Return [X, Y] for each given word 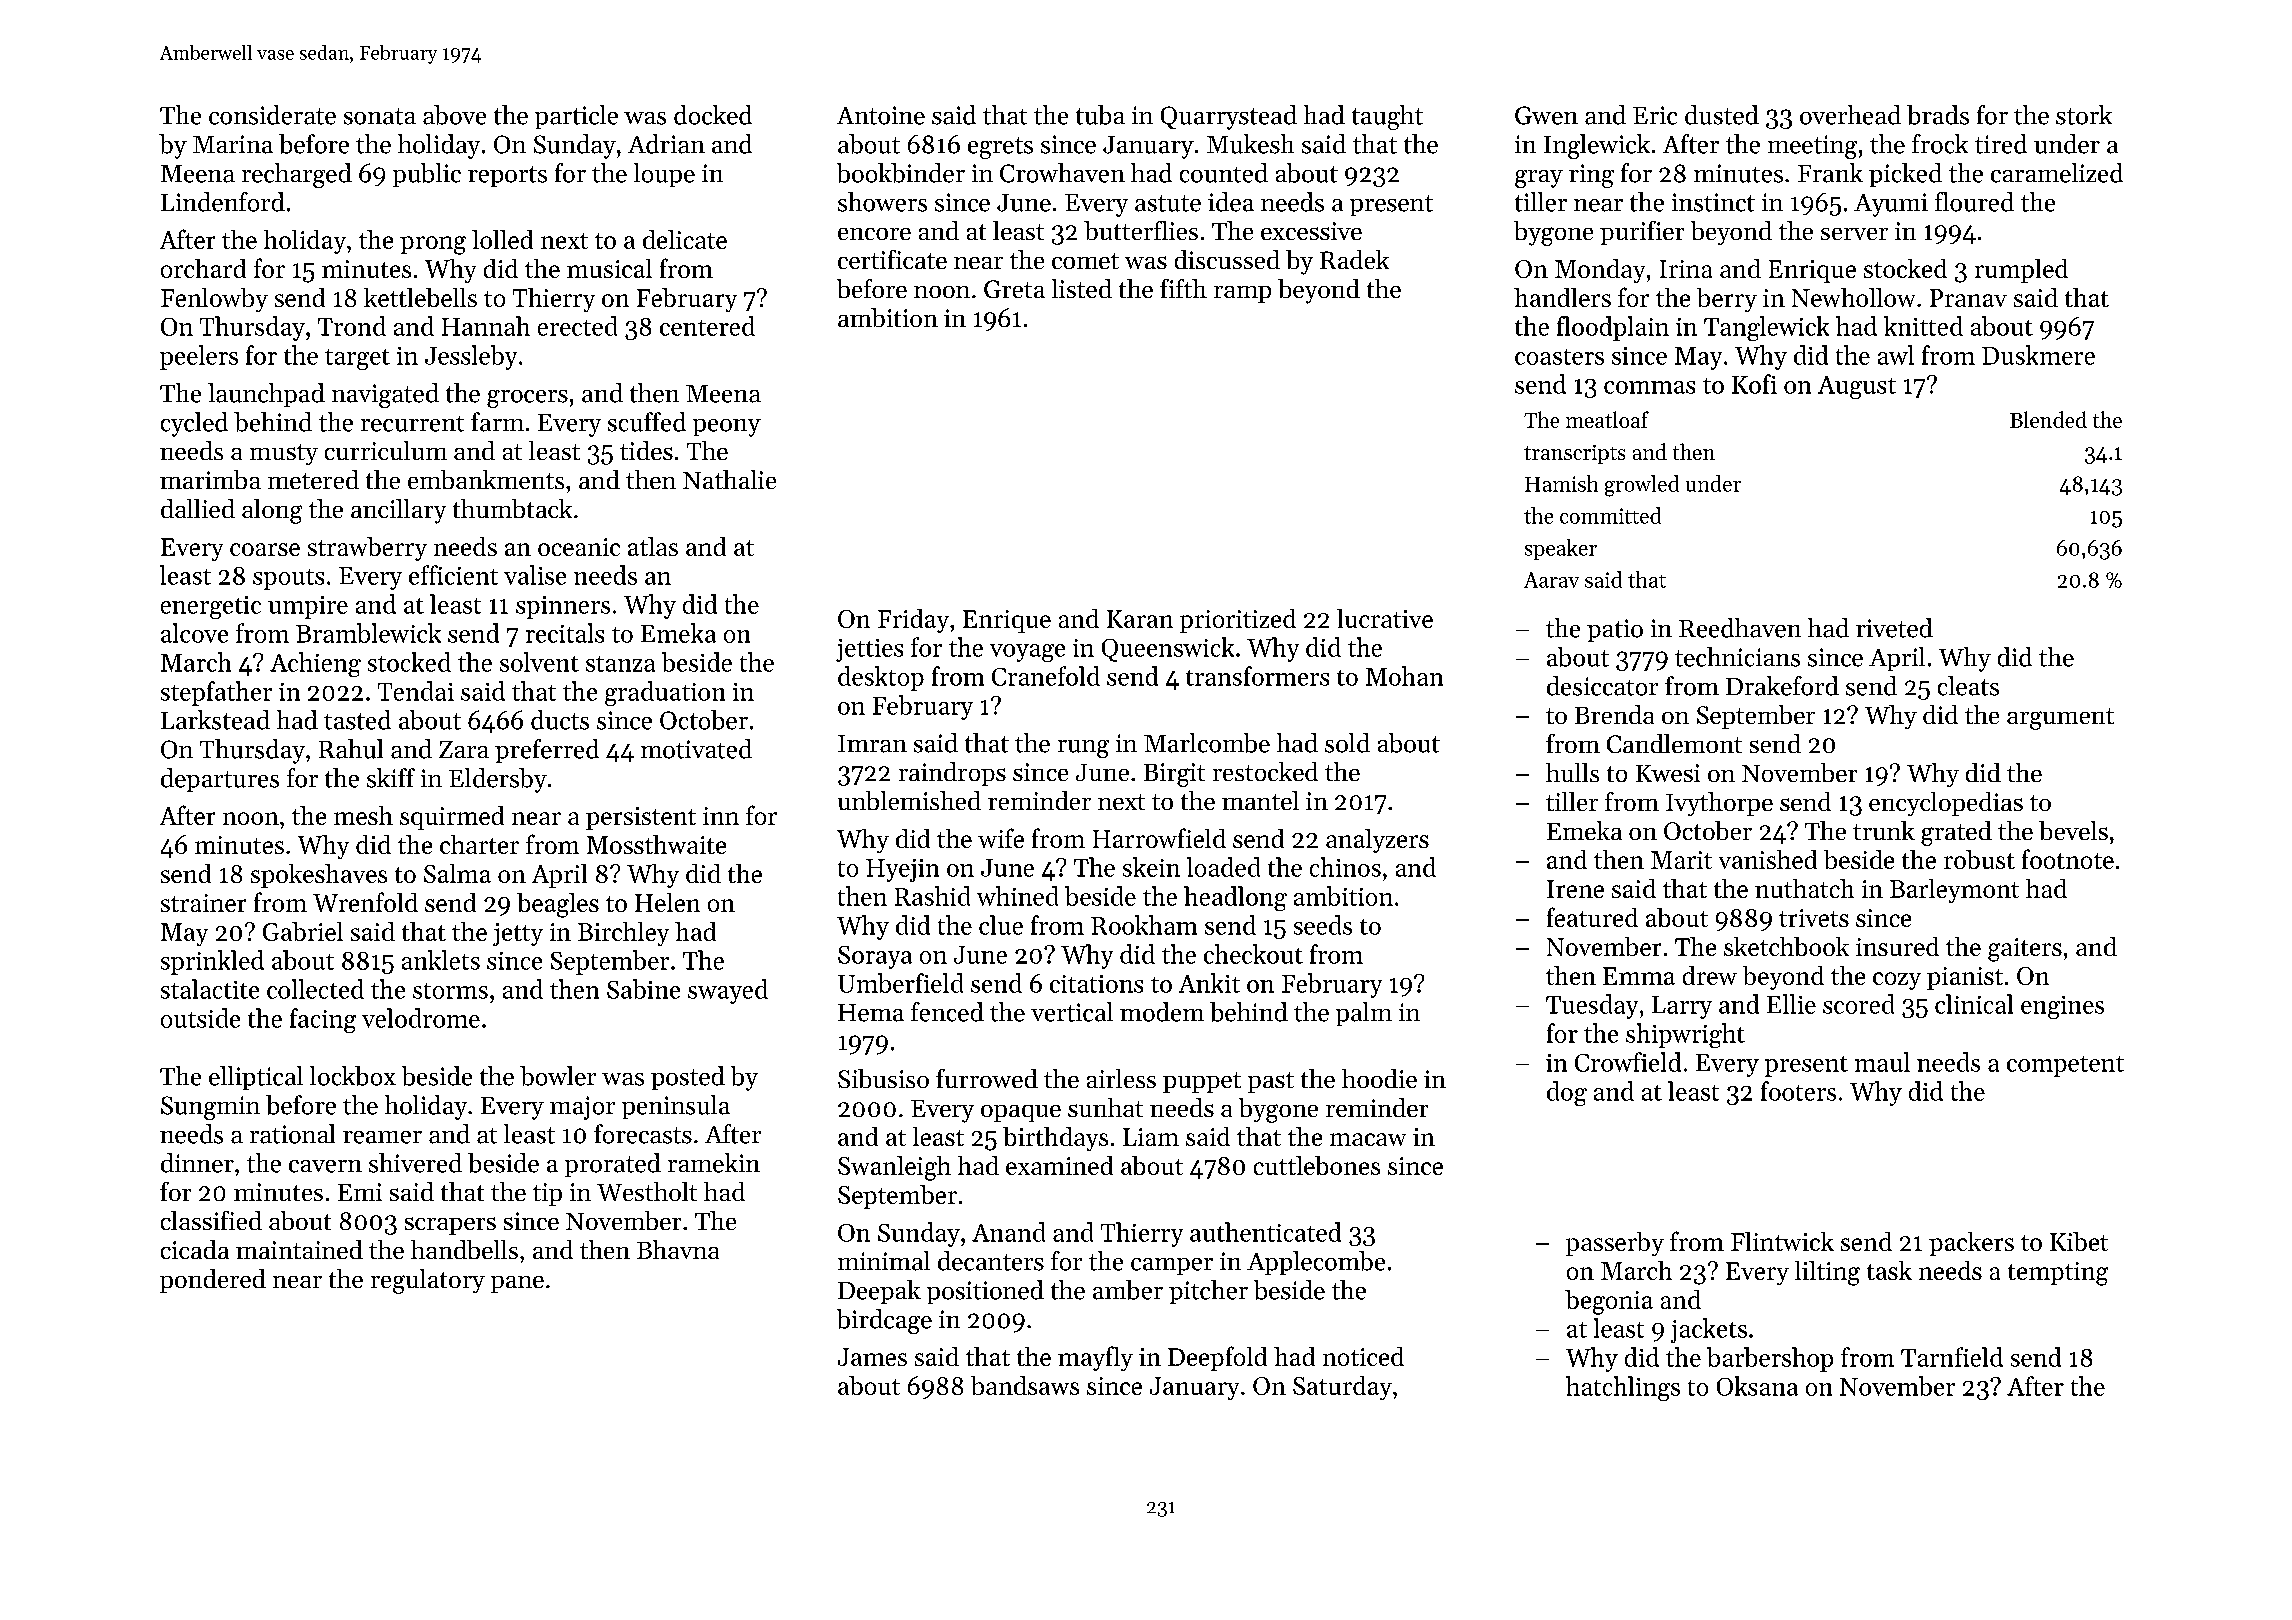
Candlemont [1674, 743]
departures [220, 780]
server [1854, 234]
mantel [1260, 800]
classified [211, 1220]
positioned [985, 1292]
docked [713, 115]
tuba [1100, 115]
